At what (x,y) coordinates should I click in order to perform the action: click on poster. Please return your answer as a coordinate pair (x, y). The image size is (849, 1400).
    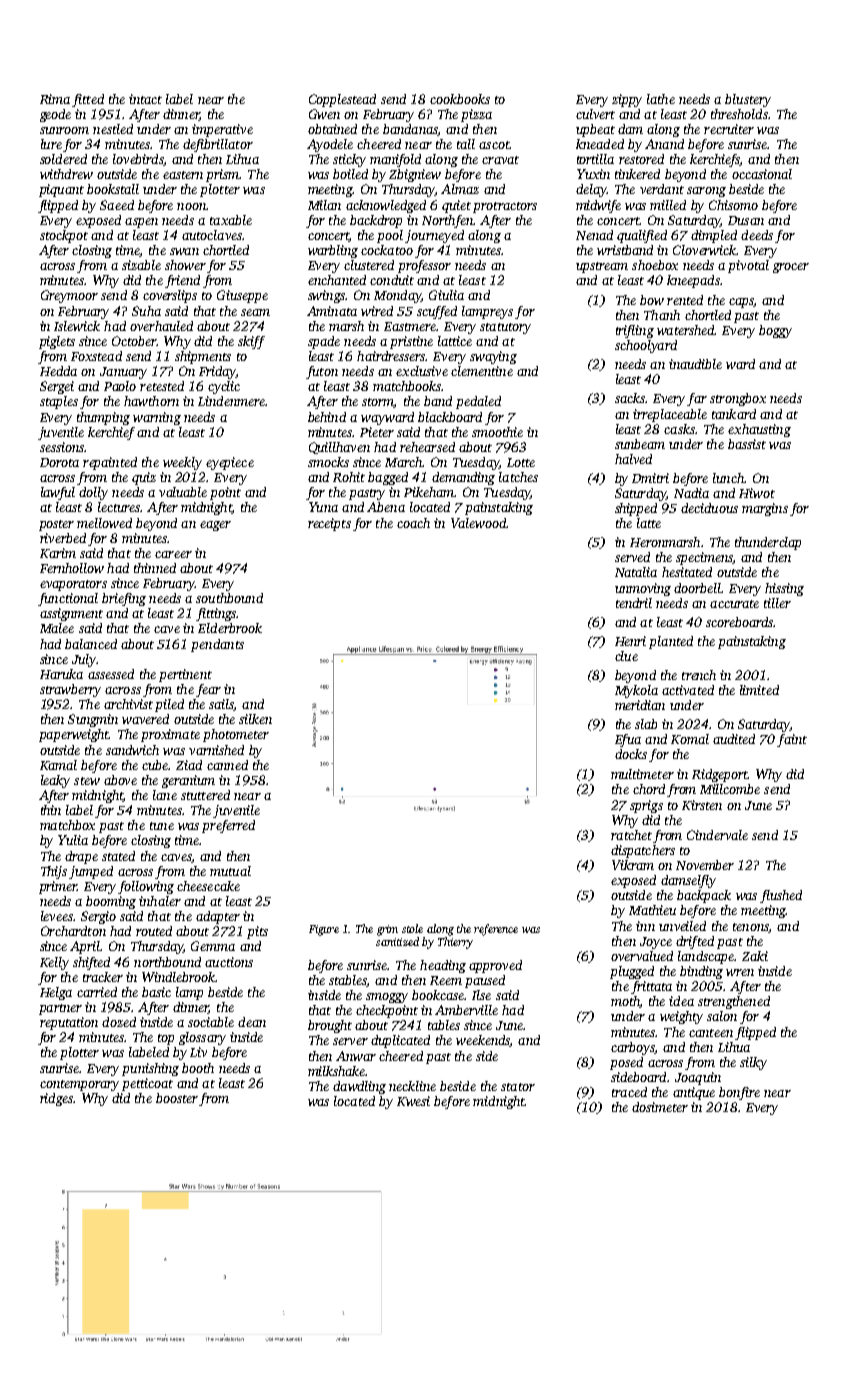
    Looking at the image, I should click on (56, 525).
